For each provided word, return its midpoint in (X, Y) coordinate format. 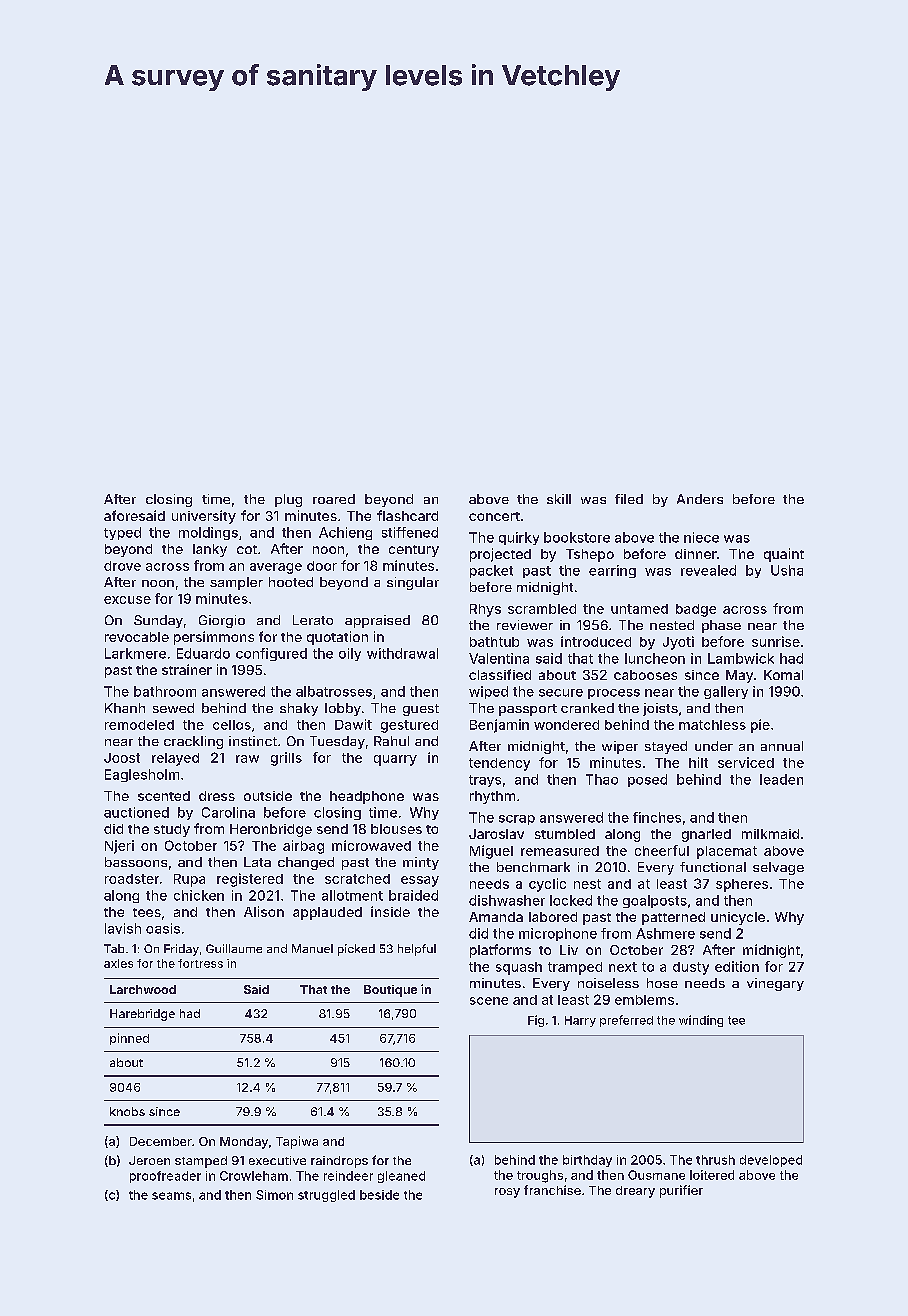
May (739, 676)
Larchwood (143, 989)
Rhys (485, 610)
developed (771, 1161)
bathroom (165, 691)
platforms (500, 951)
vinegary (775, 984)
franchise (552, 1190)
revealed (708, 570)
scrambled (542, 609)
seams (171, 1196)
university (204, 517)
